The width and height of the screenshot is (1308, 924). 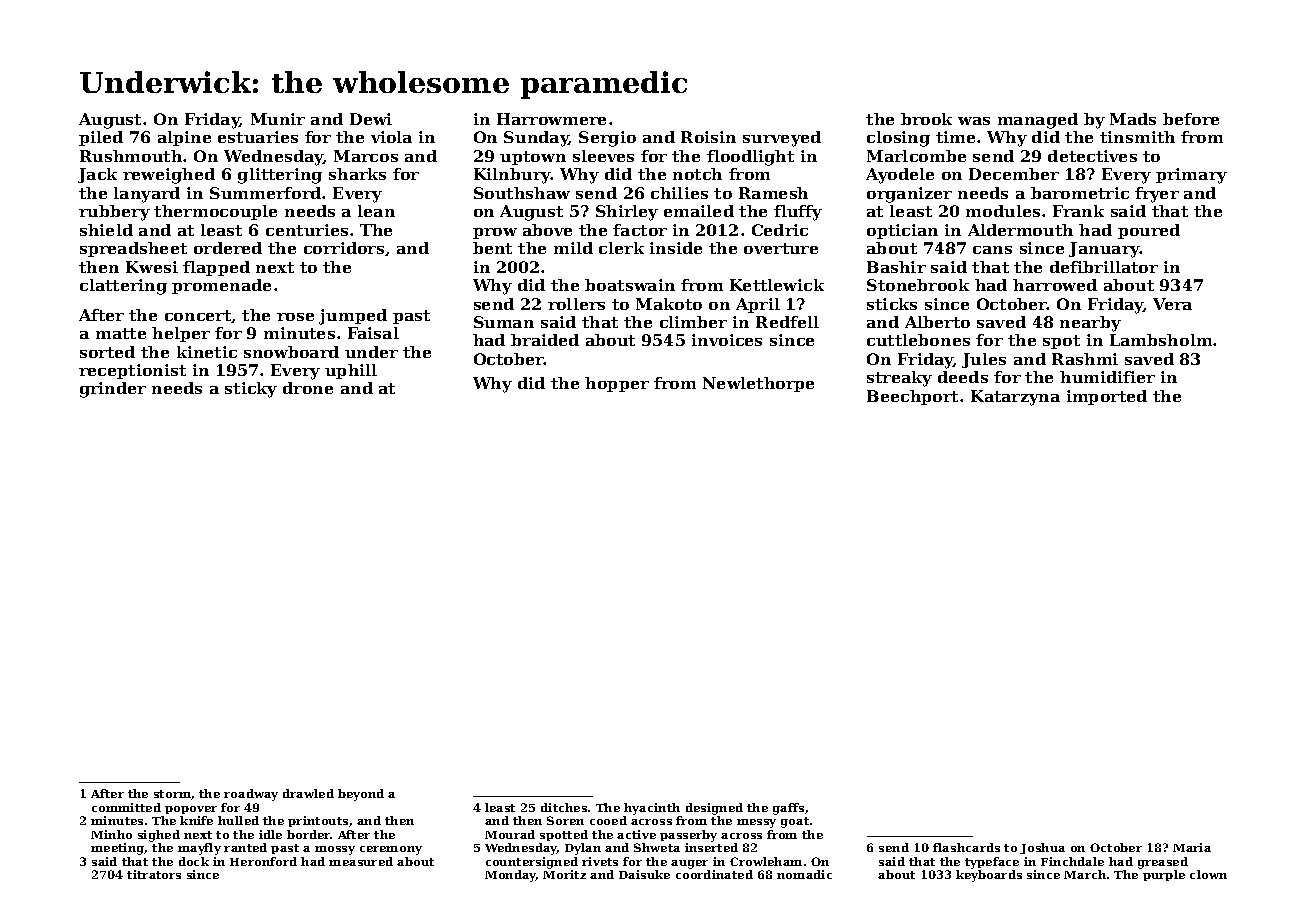 I want to click on gaffs, so click(x=788, y=809).
